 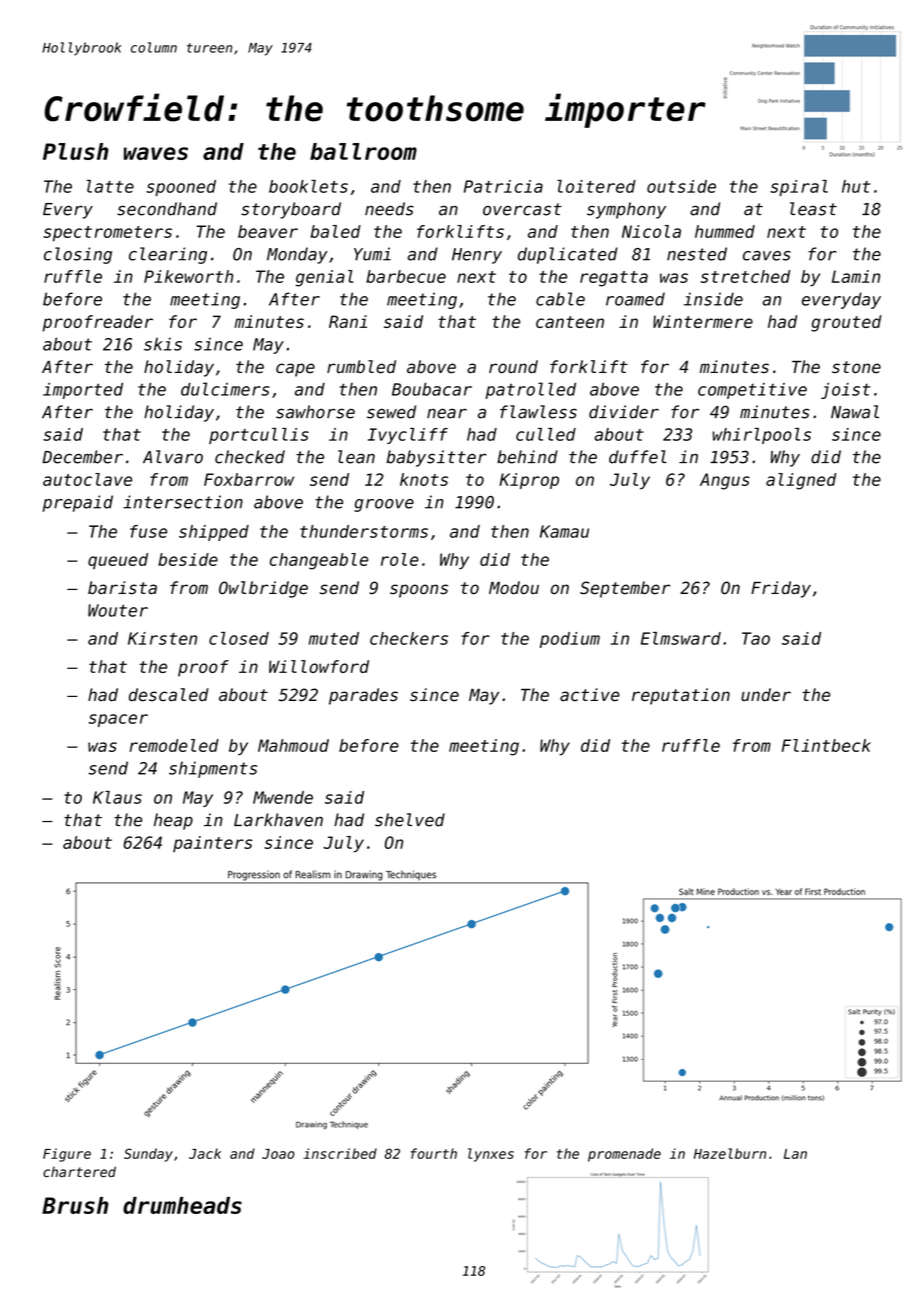 I want to click on fourth, so click(x=434, y=1153).
